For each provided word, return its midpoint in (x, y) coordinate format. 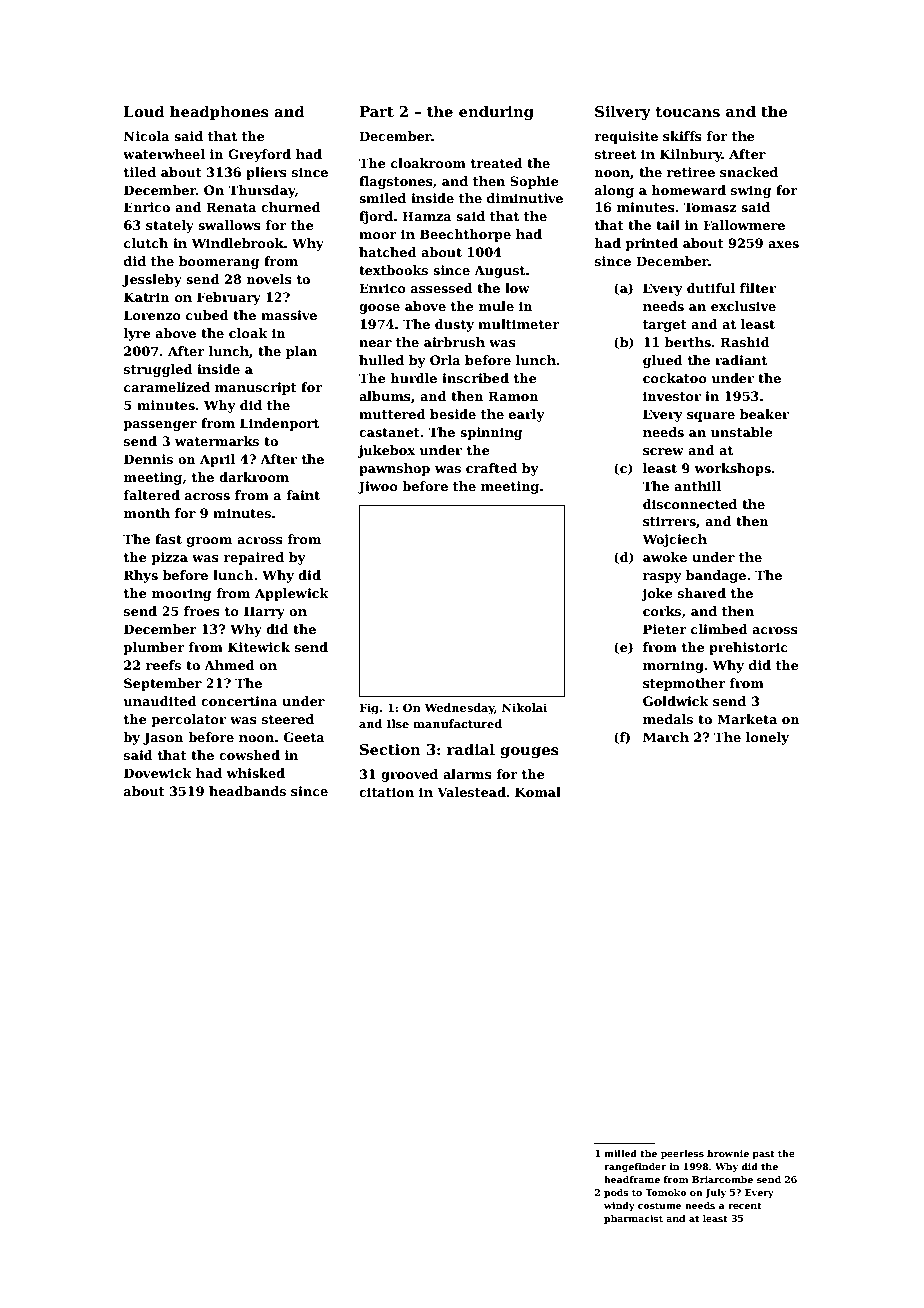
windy (619, 1206)
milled (620, 1153)
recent (745, 1205)
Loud (144, 111)
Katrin (147, 297)
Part (376, 111)
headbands (247, 791)
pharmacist (633, 1219)
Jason (163, 738)
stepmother (684, 684)
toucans (688, 112)
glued (663, 361)
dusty (454, 325)
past (763, 1154)
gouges (529, 752)
